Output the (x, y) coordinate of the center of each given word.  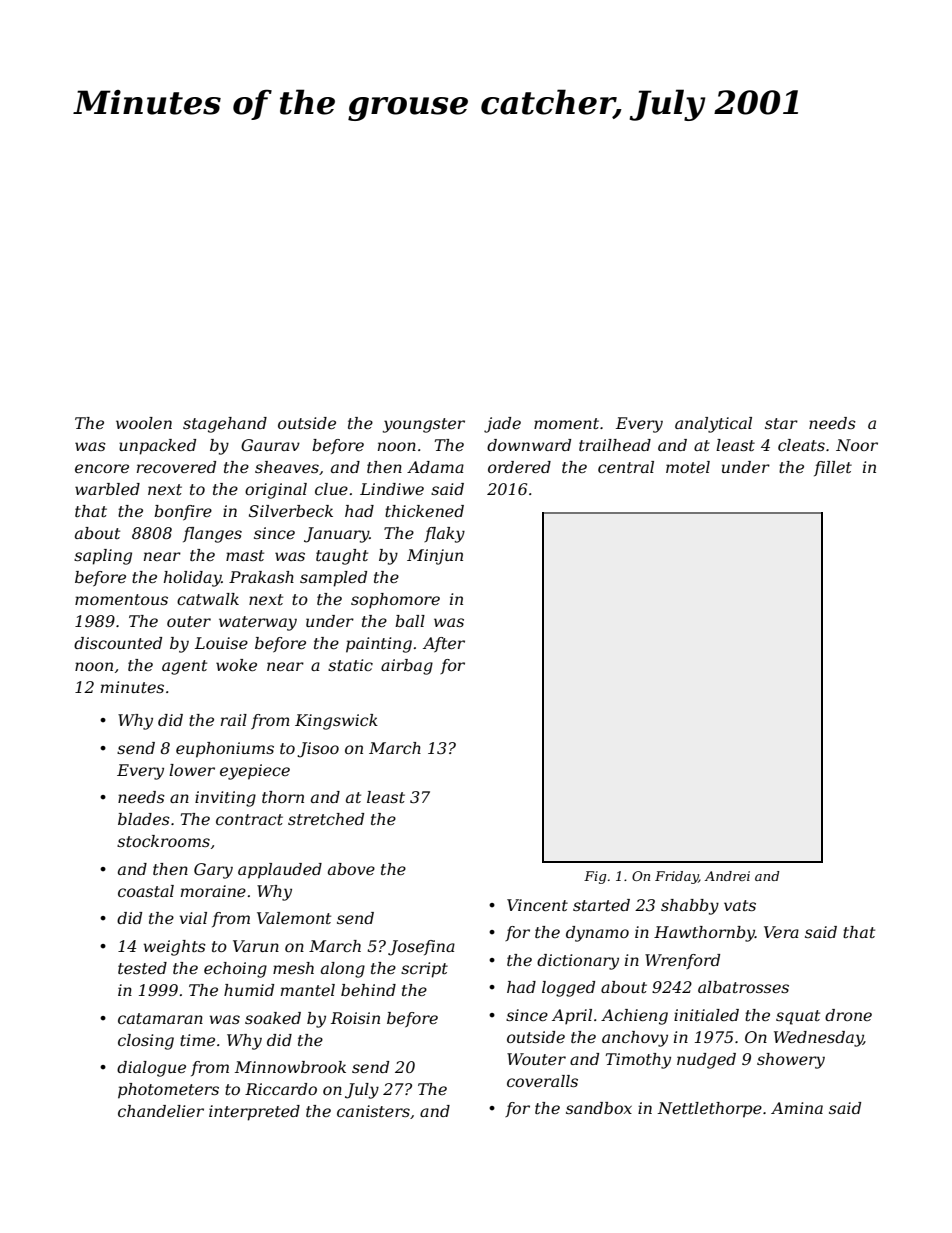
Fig (595, 877)
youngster (424, 425)
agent (184, 667)
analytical (713, 425)
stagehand (225, 425)
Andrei (727, 876)
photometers (168, 1091)
